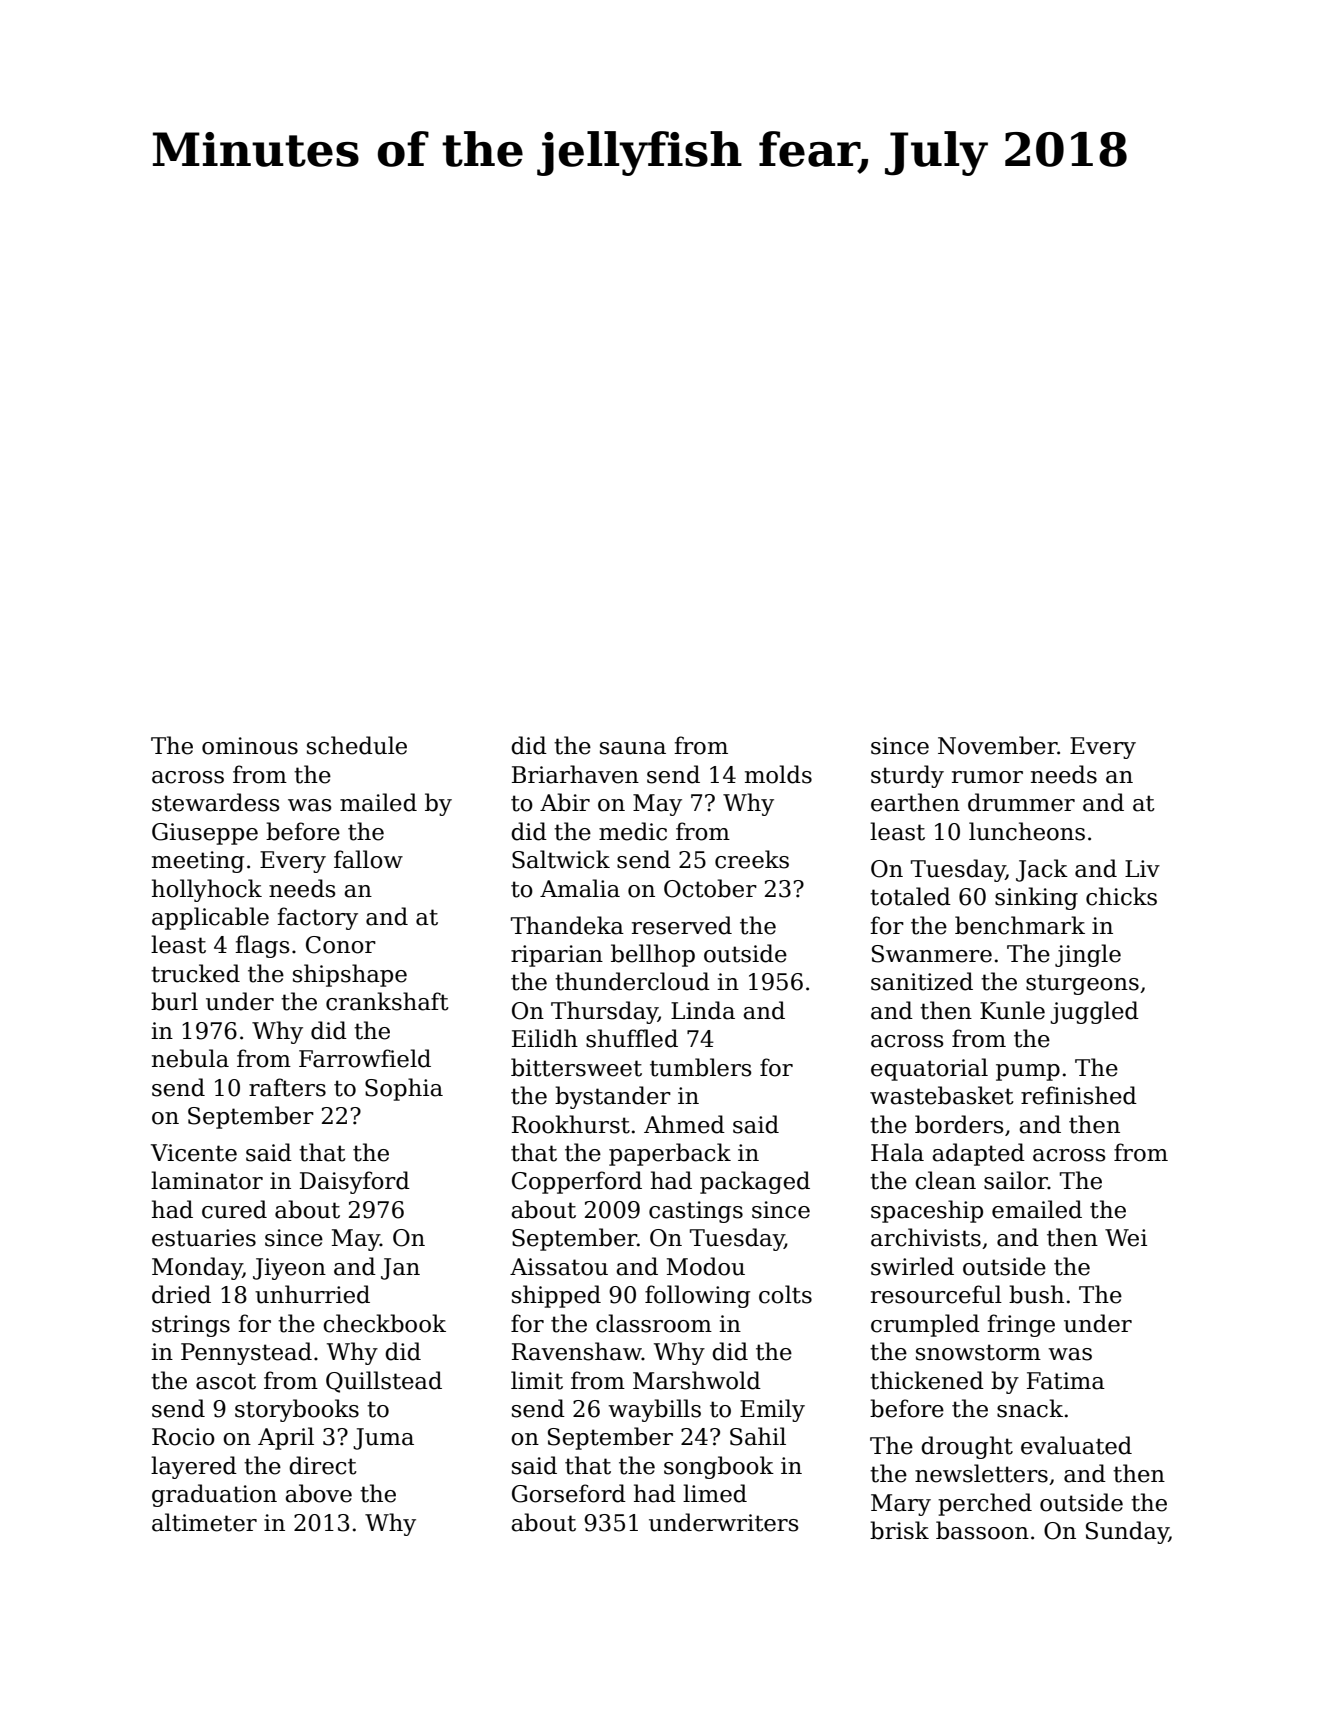 The image size is (1326, 1716). I want to click on classroom, so click(654, 1323).
